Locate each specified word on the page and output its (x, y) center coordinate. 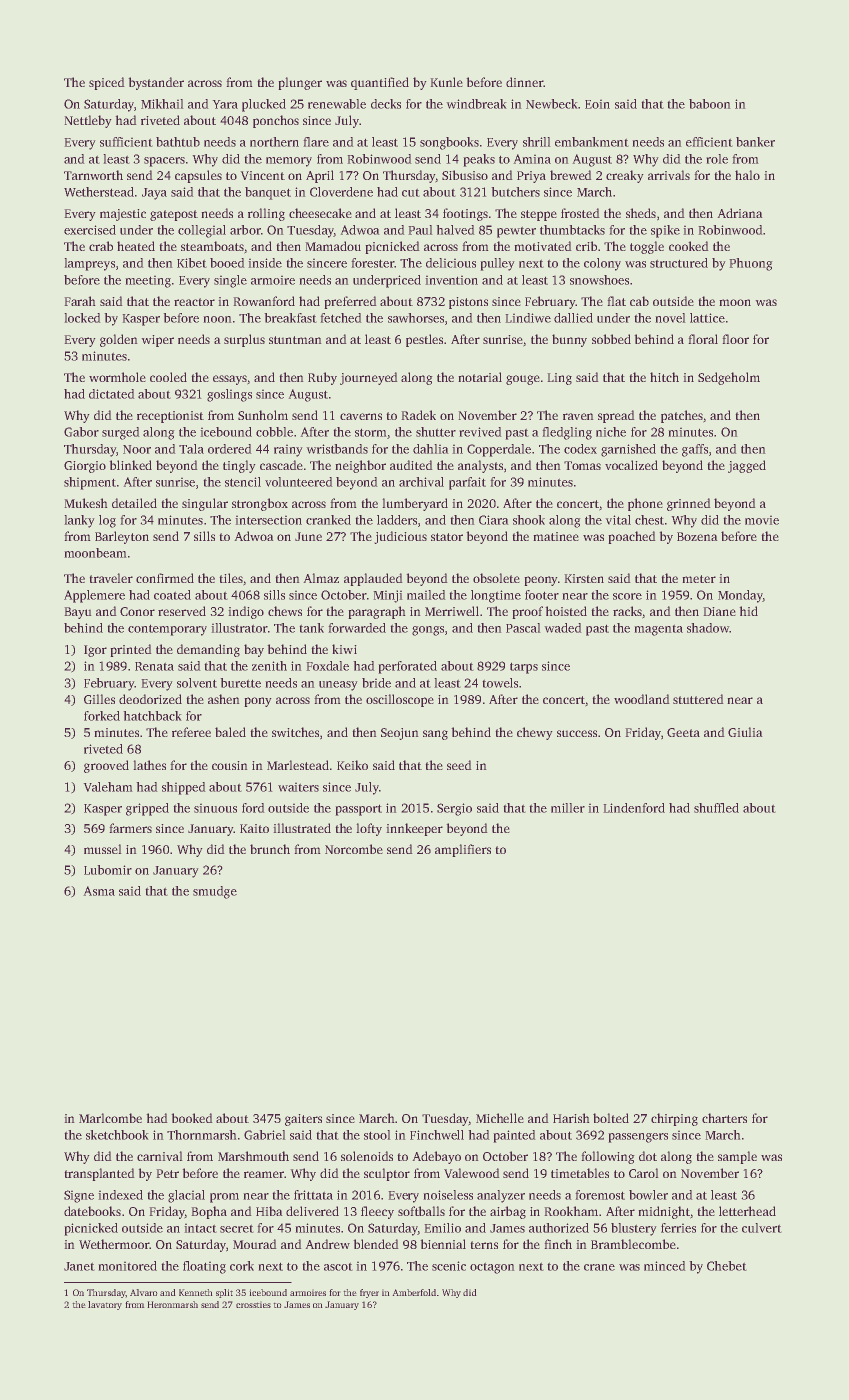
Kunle (446, 82)
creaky (625, 176)
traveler (111, 578)
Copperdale (499, 450)
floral (703, 339)
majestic (123, 215)
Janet (79, 1266)
